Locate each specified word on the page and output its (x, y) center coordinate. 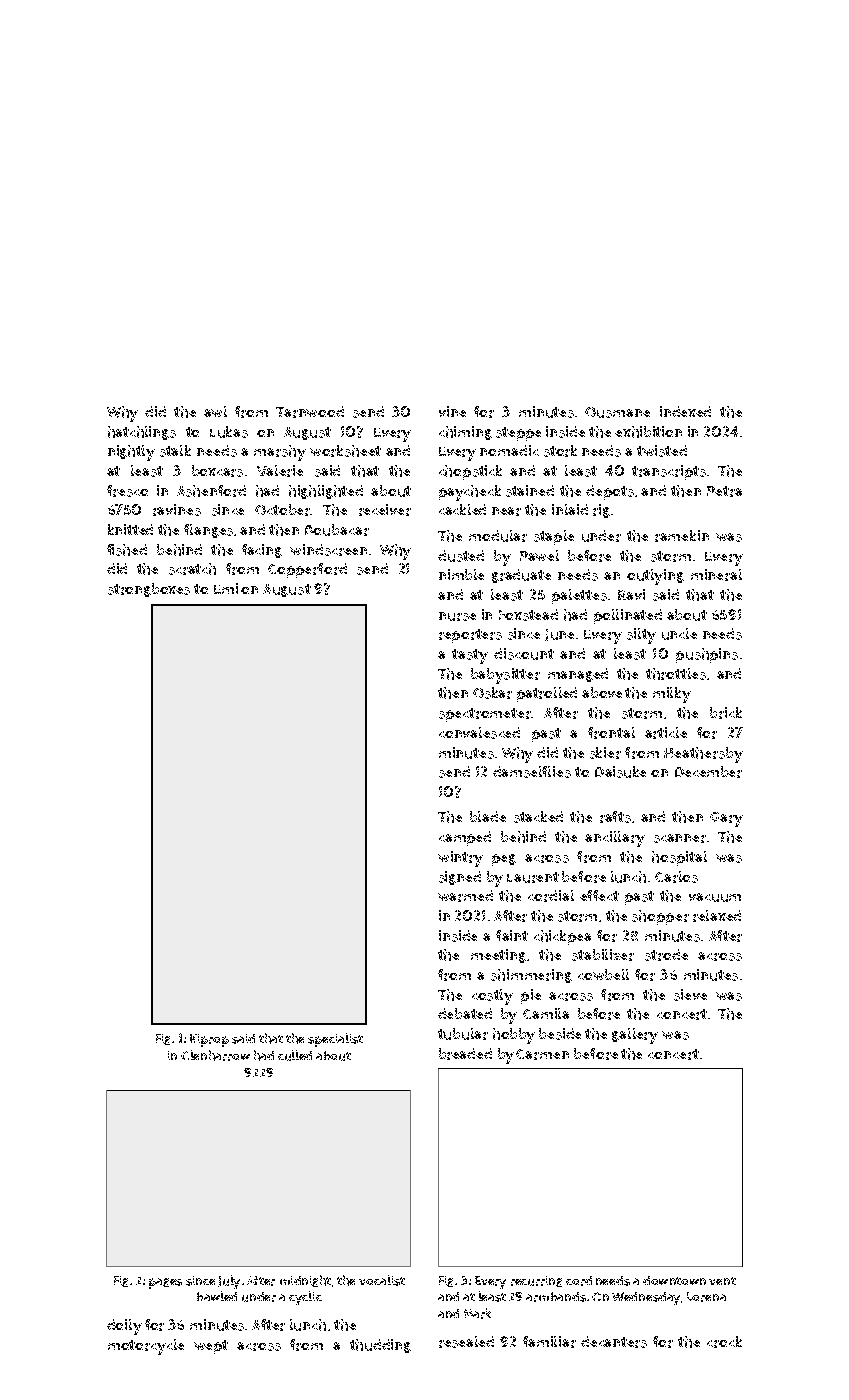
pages (165, 1283)
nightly (131, 453)
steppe (518, 434)
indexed (685, 411)
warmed (465, 896)
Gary (726, 819)
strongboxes (149, 590)
